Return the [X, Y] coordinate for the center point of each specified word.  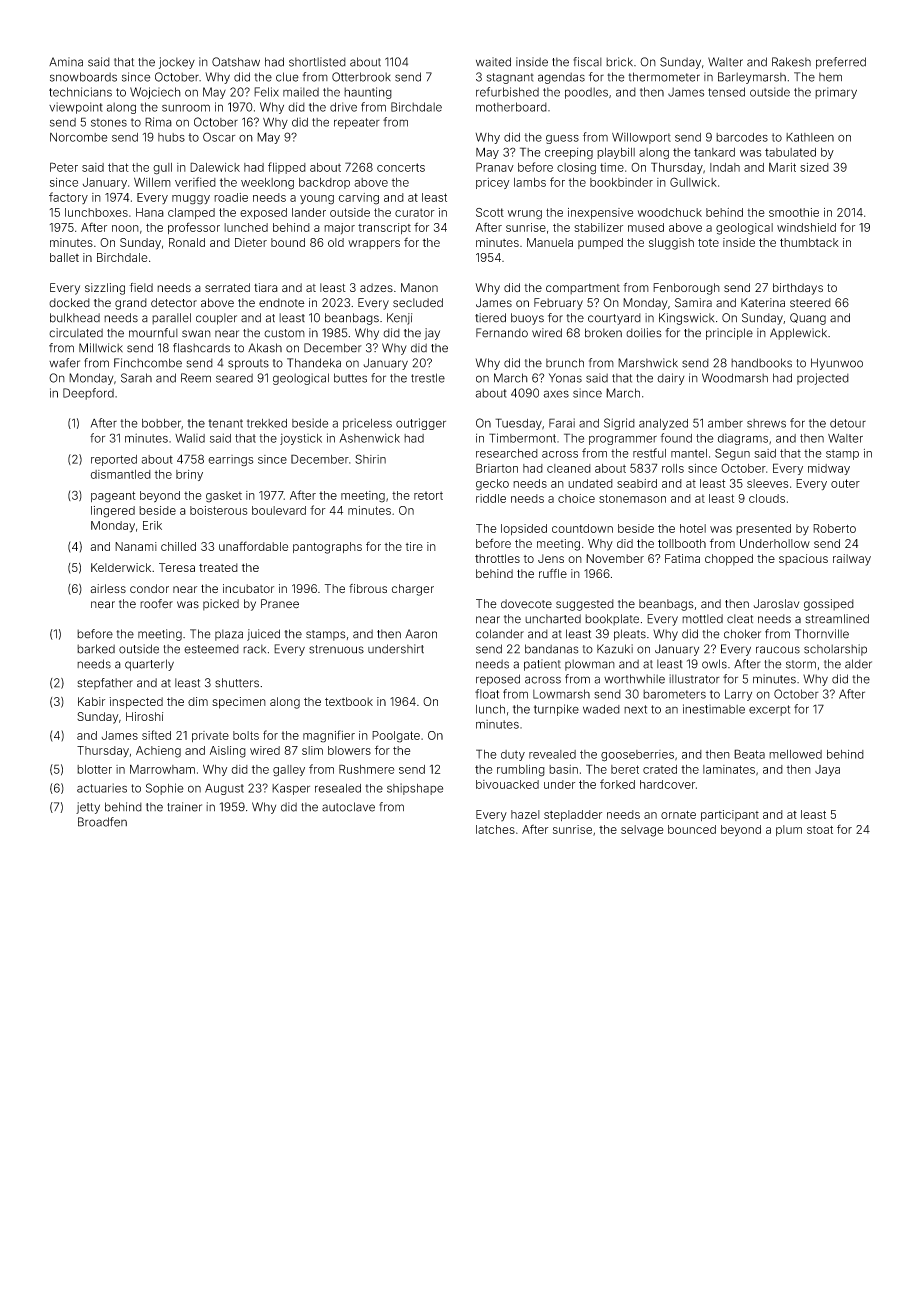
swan [196, 334]
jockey [177, 63]
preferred [841, 63]
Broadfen [102, 822]
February [558, 304]
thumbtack [809, 242]
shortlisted [317, 62]
